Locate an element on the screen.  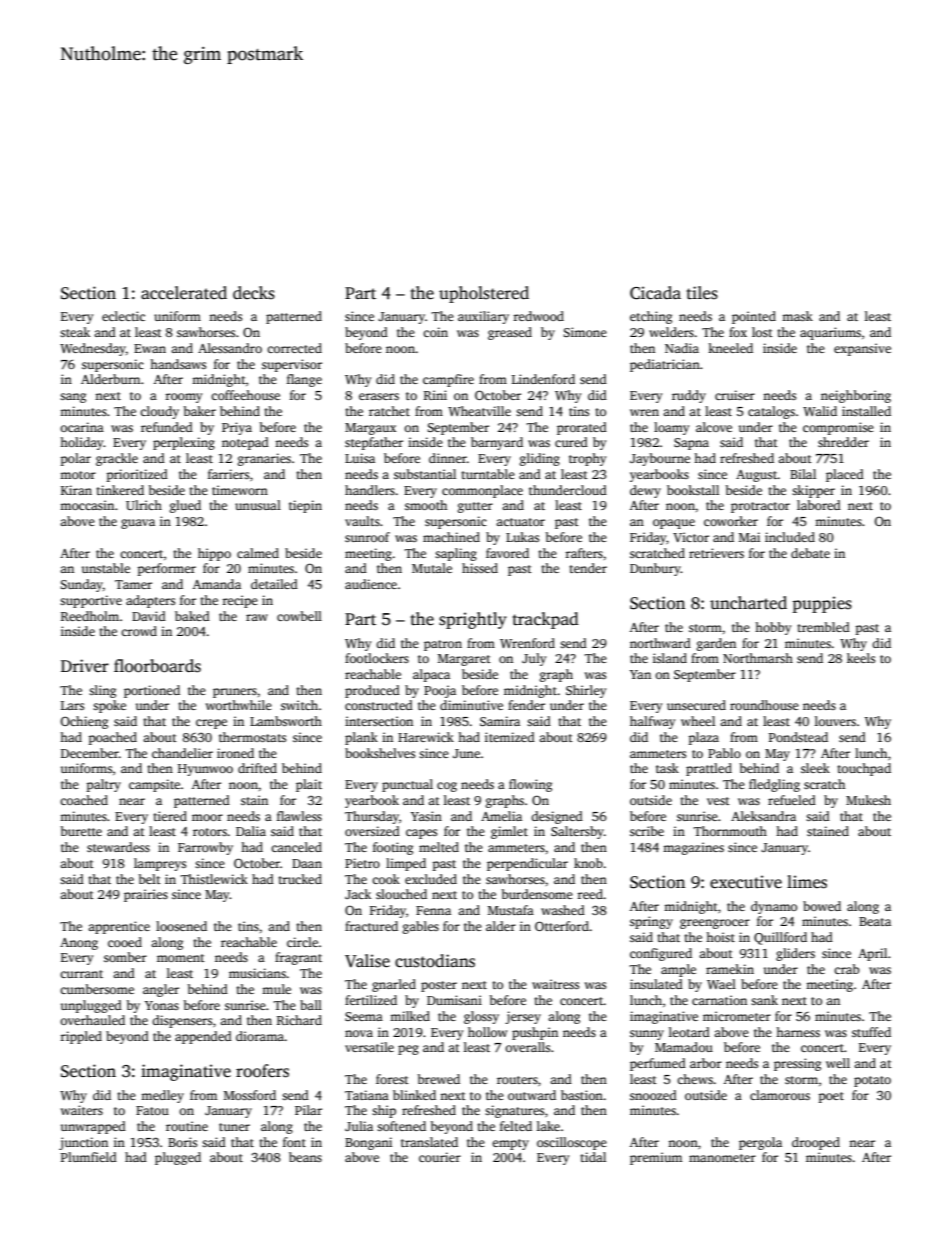
tiles is located at coordinates (702, 293).
